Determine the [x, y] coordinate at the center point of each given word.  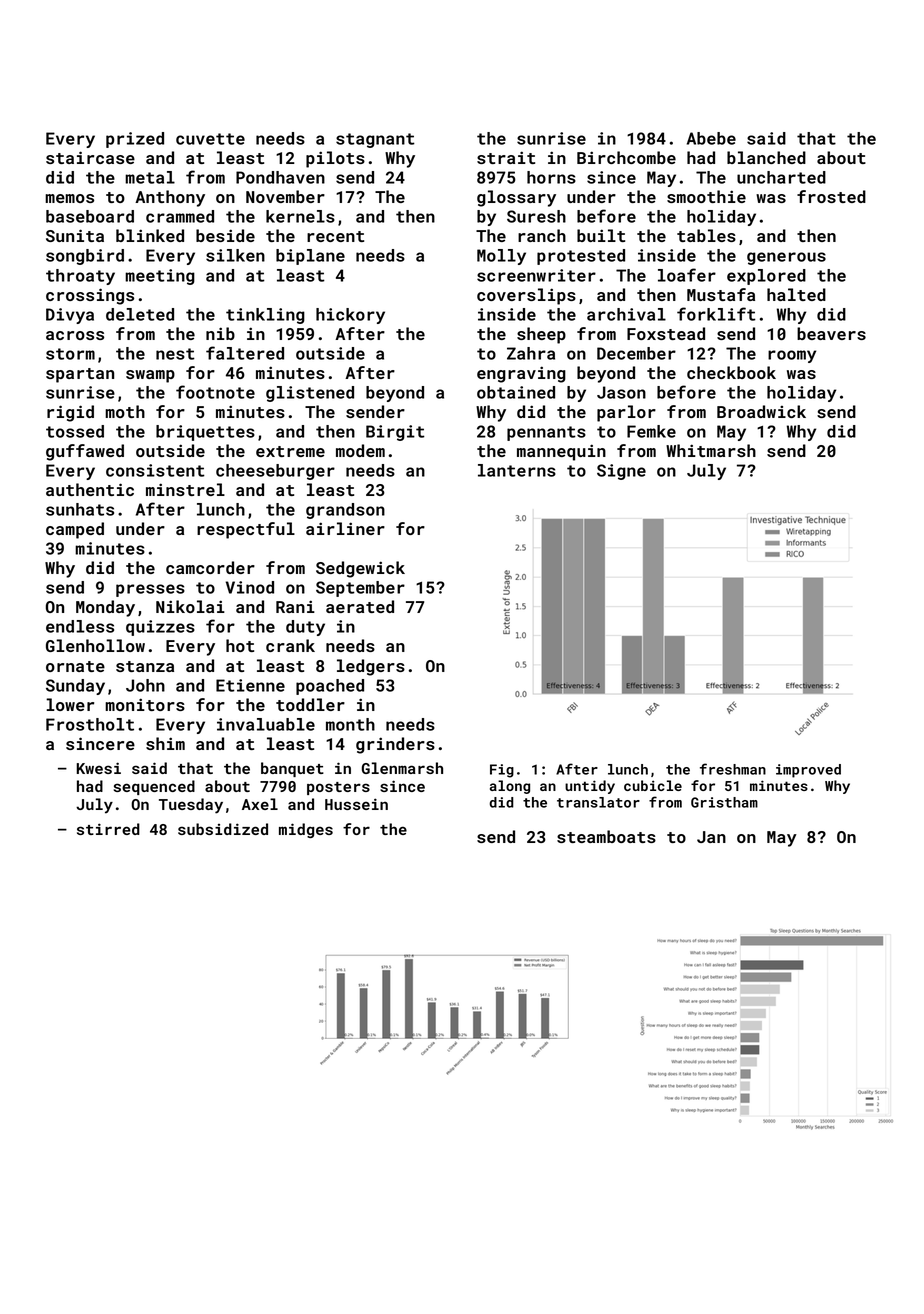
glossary [516, 198]
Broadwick [761, 411]
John [145, 685]
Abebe [711, 138]
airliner [345, 528]
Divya [70, 316]
